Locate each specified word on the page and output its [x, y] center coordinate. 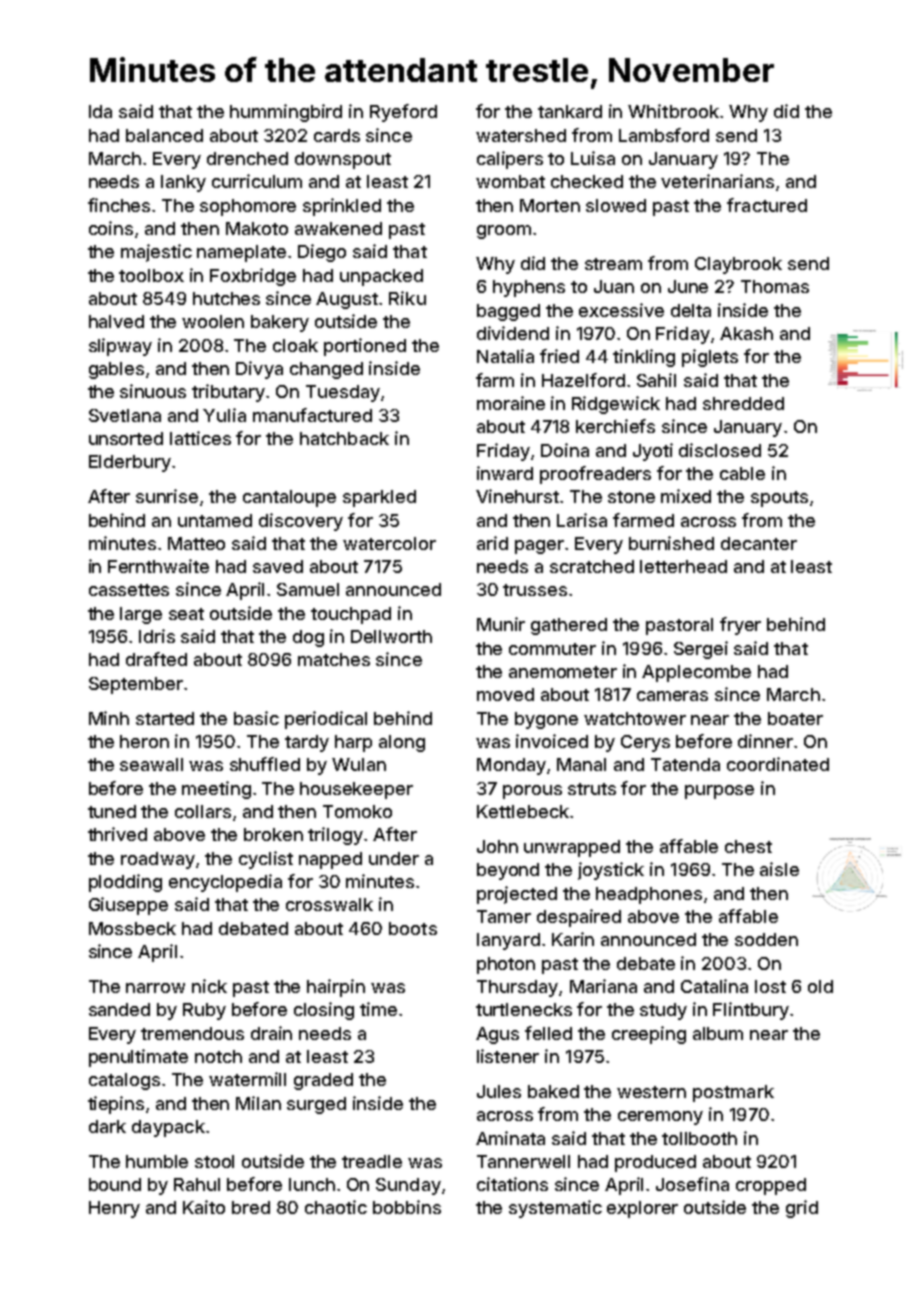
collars [203, 811]
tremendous [192, 1033]
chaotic [336, 1207]
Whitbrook [673, 111]
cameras [672, 696]
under [394, 858]
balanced [164, 135]
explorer [642, 1209]
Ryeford [403, 113]
